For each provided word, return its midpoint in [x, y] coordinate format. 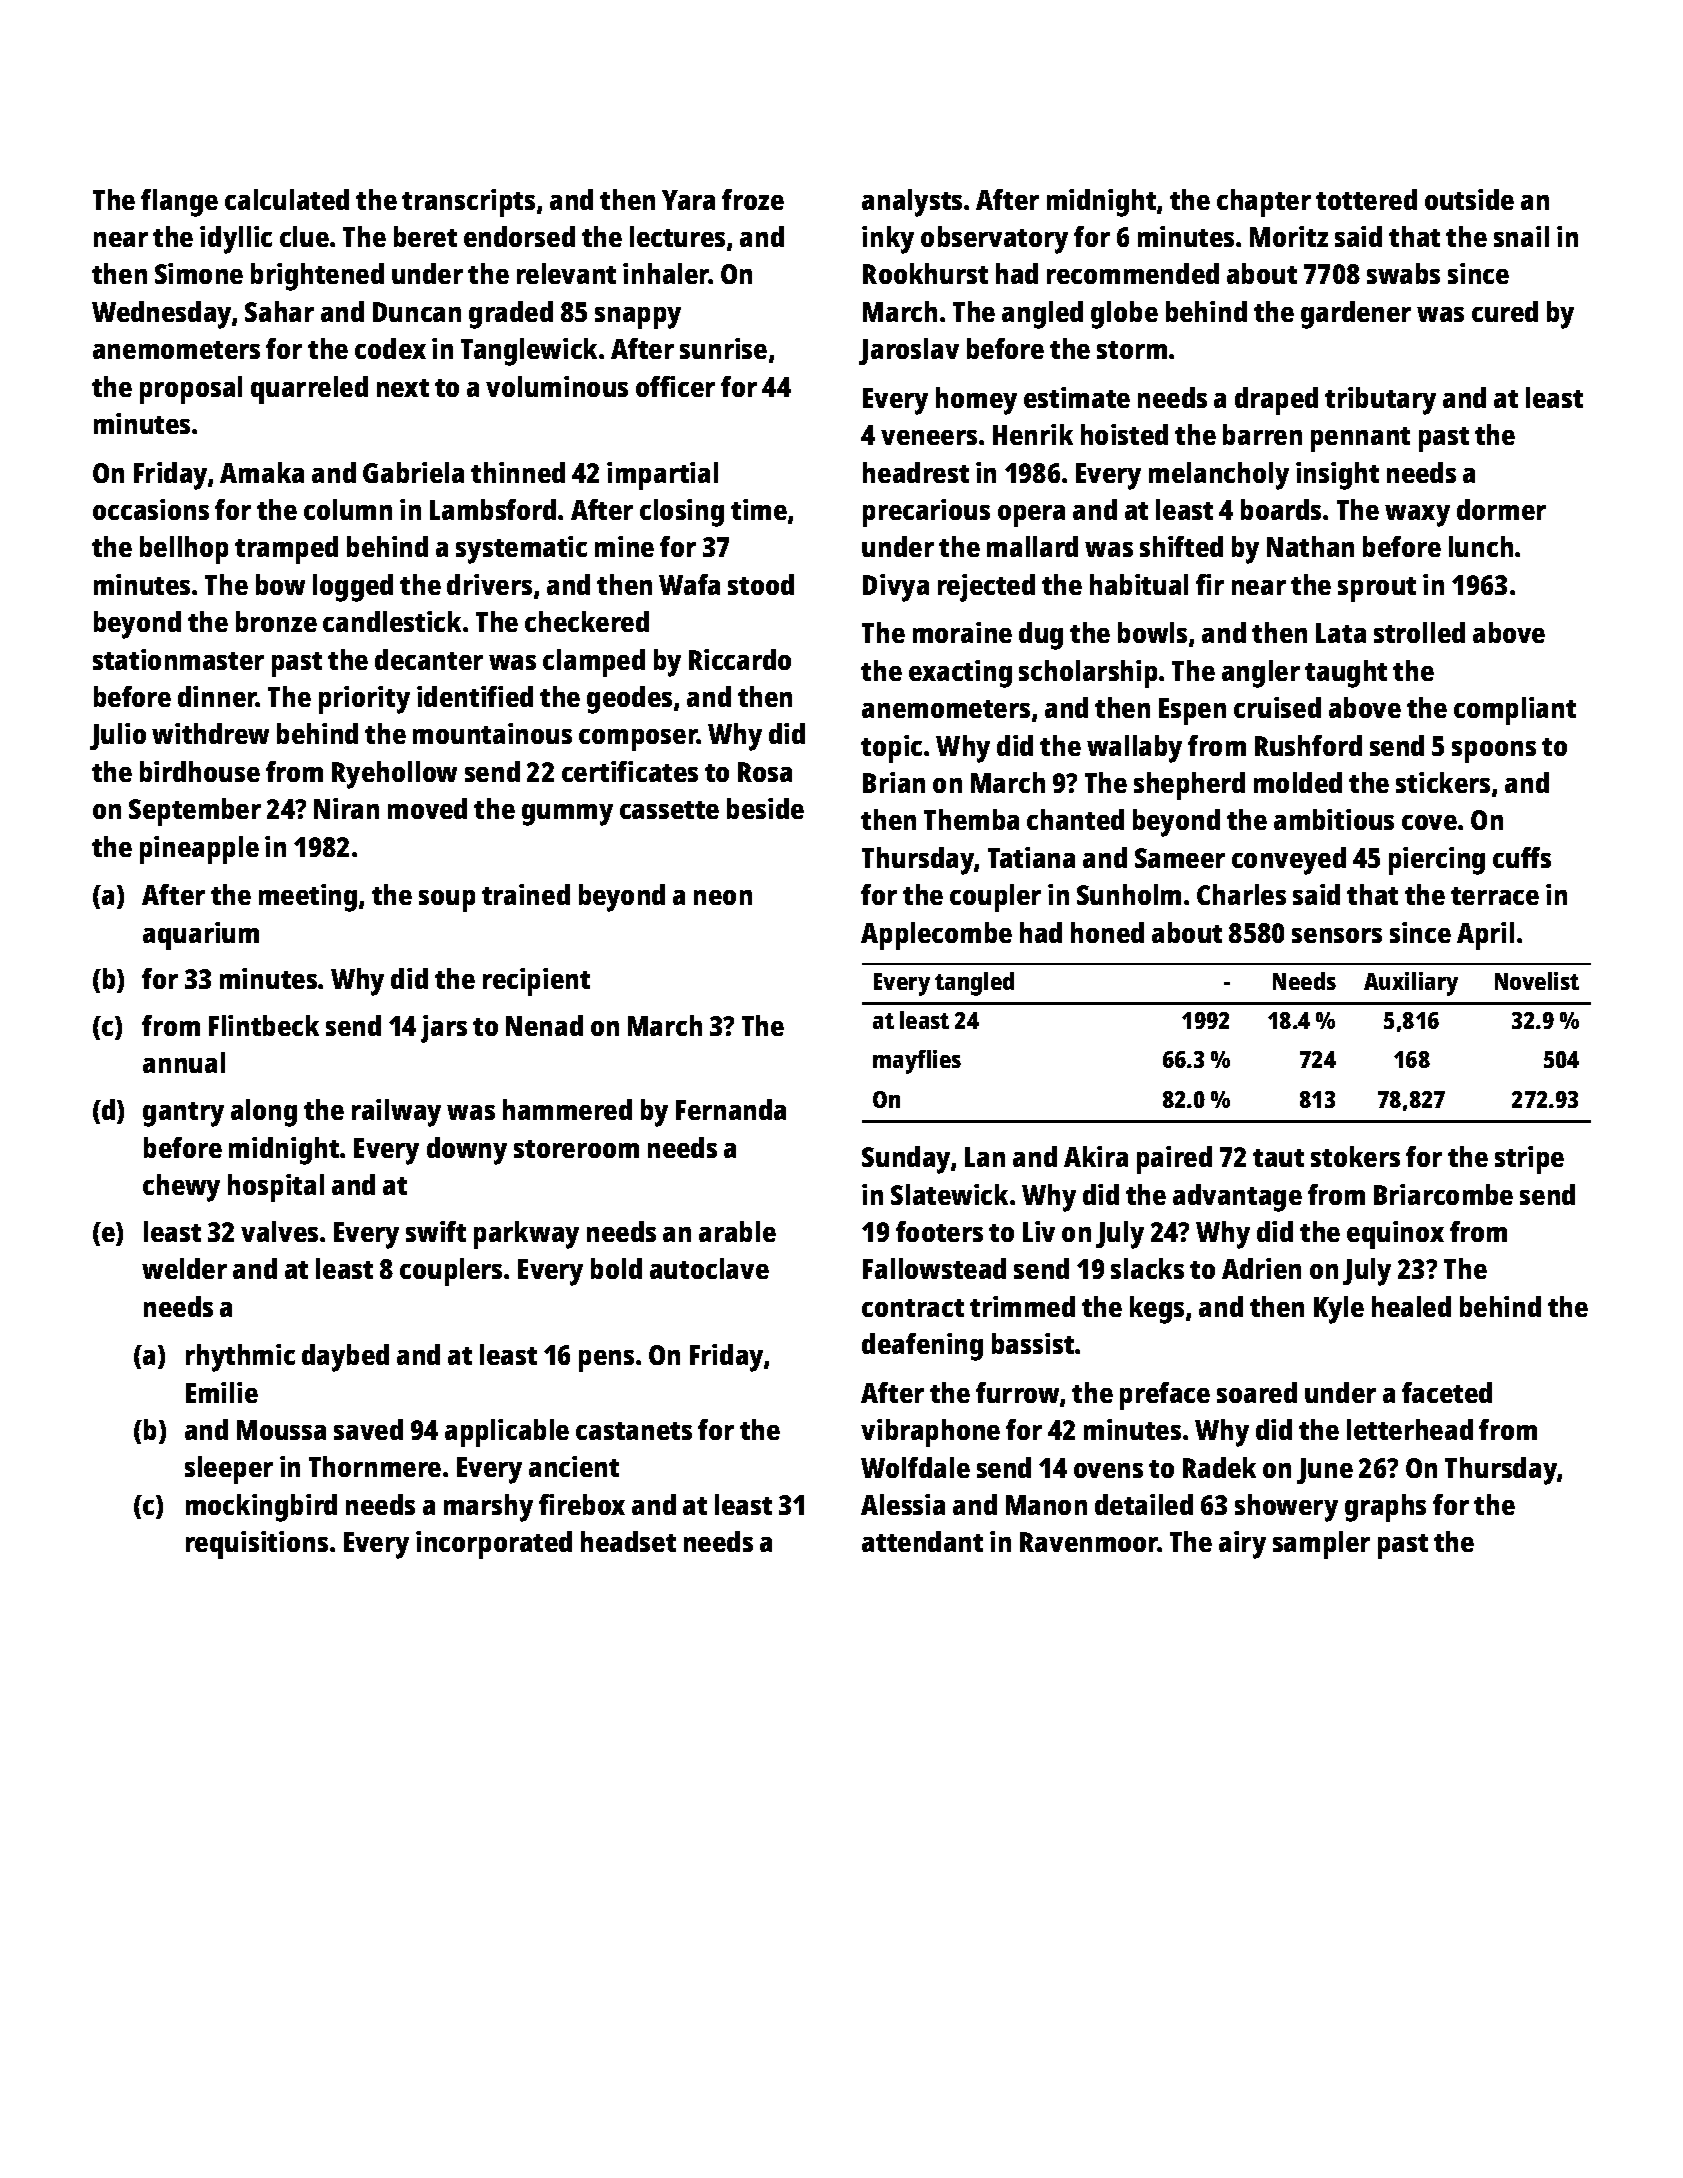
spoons [1494, 752]
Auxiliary [1411, 984]
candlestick [392, 621]
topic [891, 749]
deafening [922, 1347]
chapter [1264, 203]
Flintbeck [264, 1025]
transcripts [468, 203]
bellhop [184, 550]
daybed [345, 1358]
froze [753, 199]
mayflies [917, 1062]
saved [368, 1429]
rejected [986, 588]
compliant [1515, 711]
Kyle [1339, 1310]
